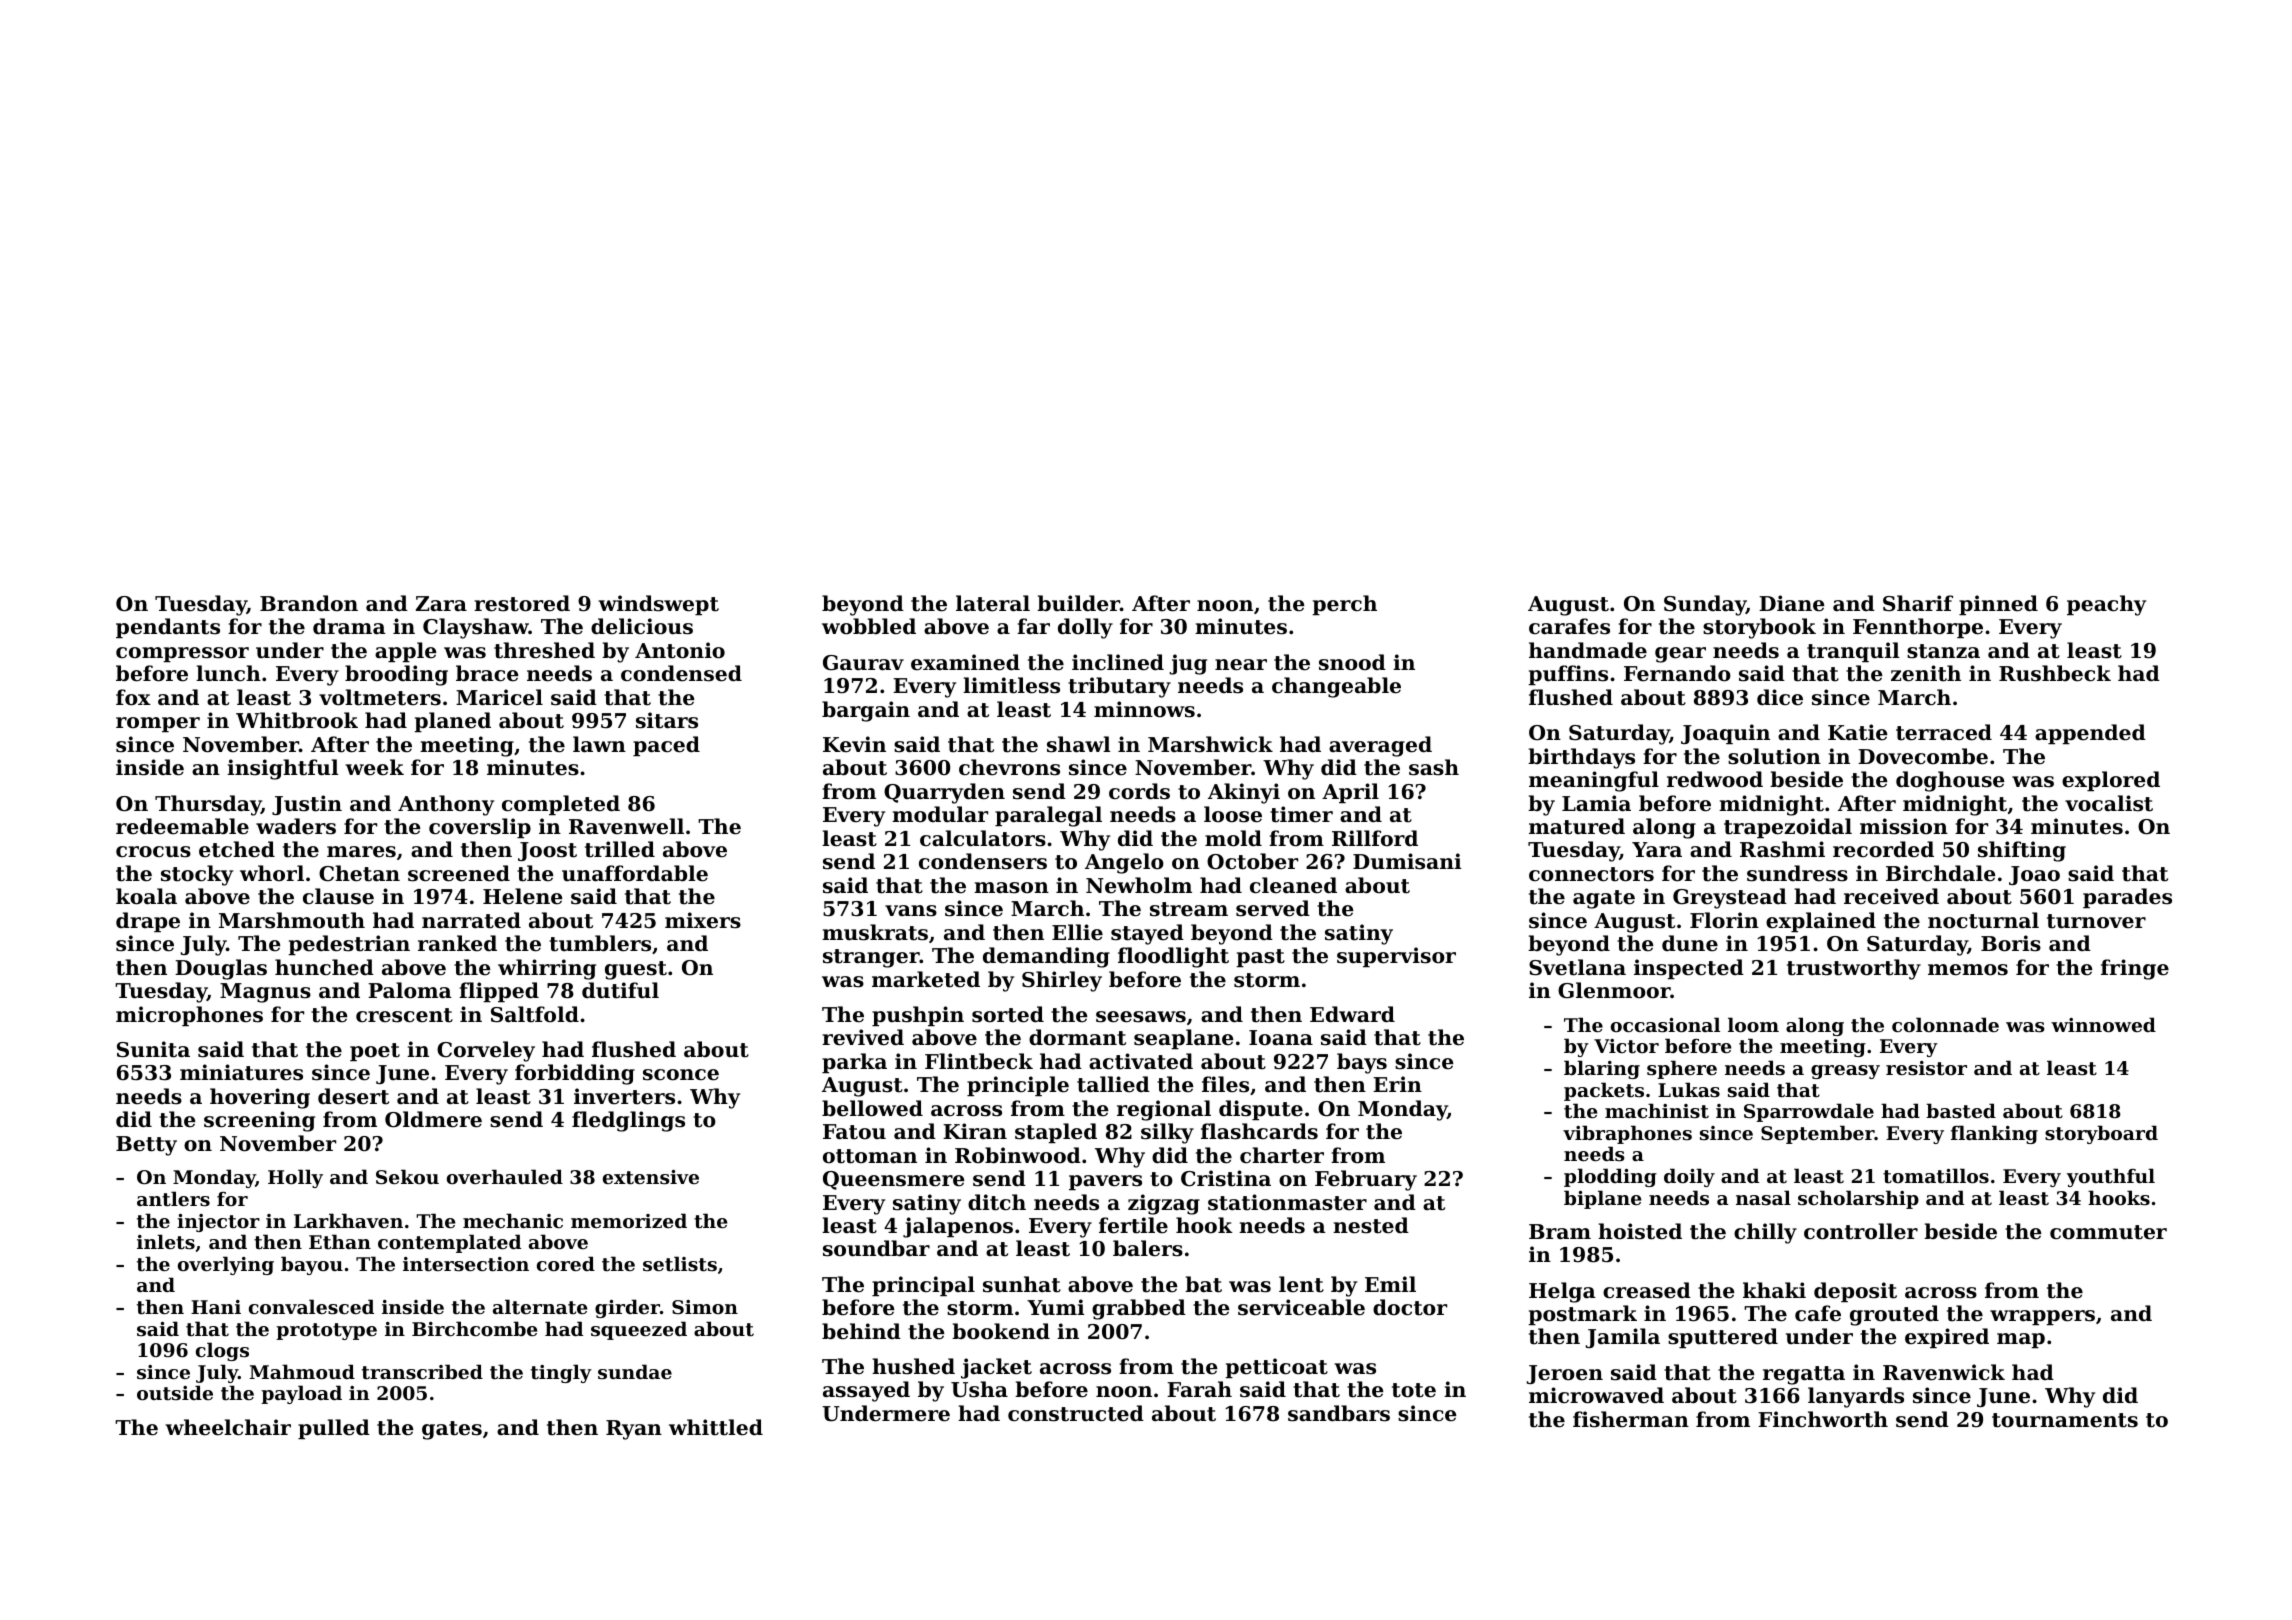 Image resolution: width=2292 pixels, height=1620 pixels. What do you see at coordinates (1018, 1155) in the screenshot?
I see `Robinwood` at bounding box center [1018, 1155].
